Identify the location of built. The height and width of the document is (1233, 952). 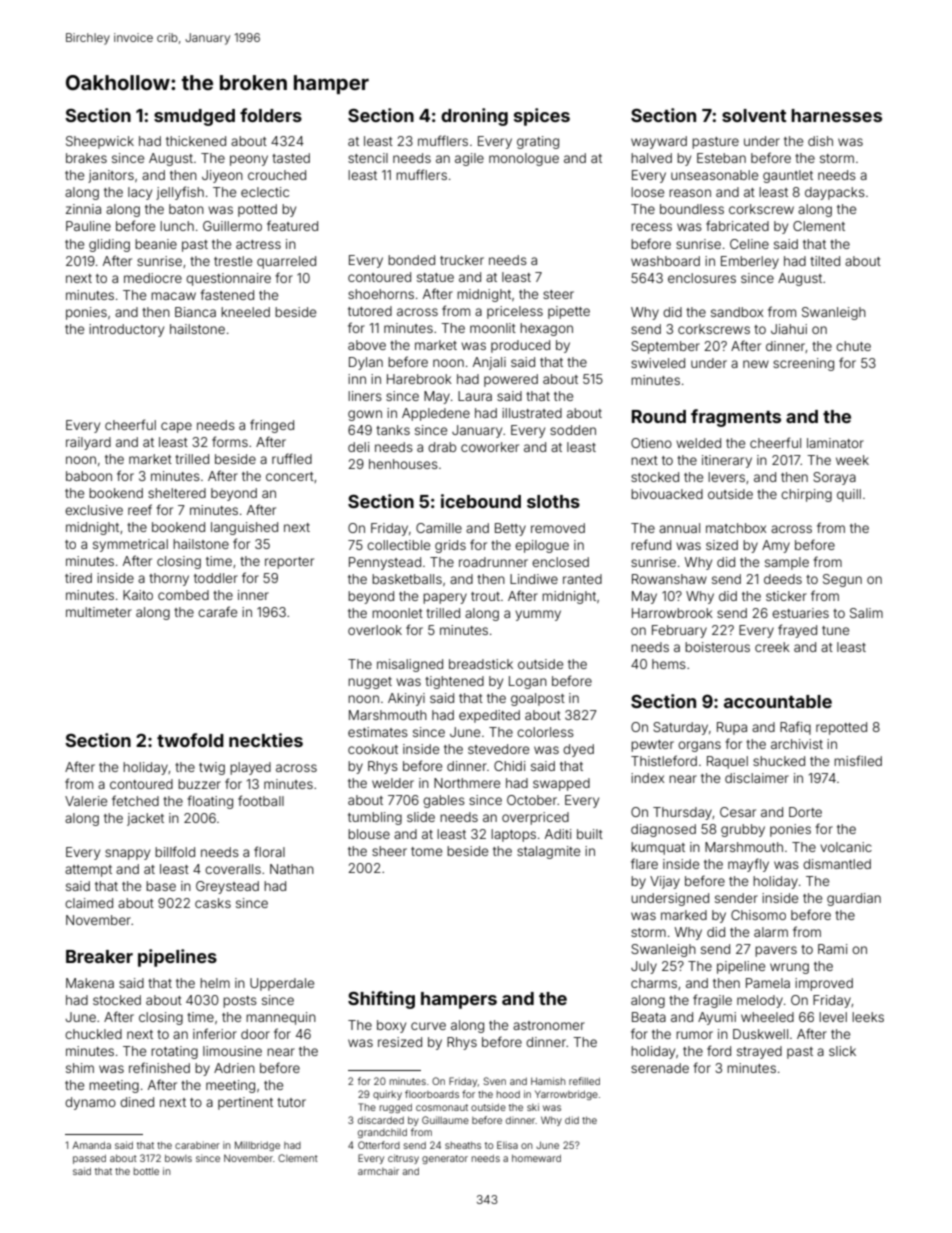
(590, 834).
